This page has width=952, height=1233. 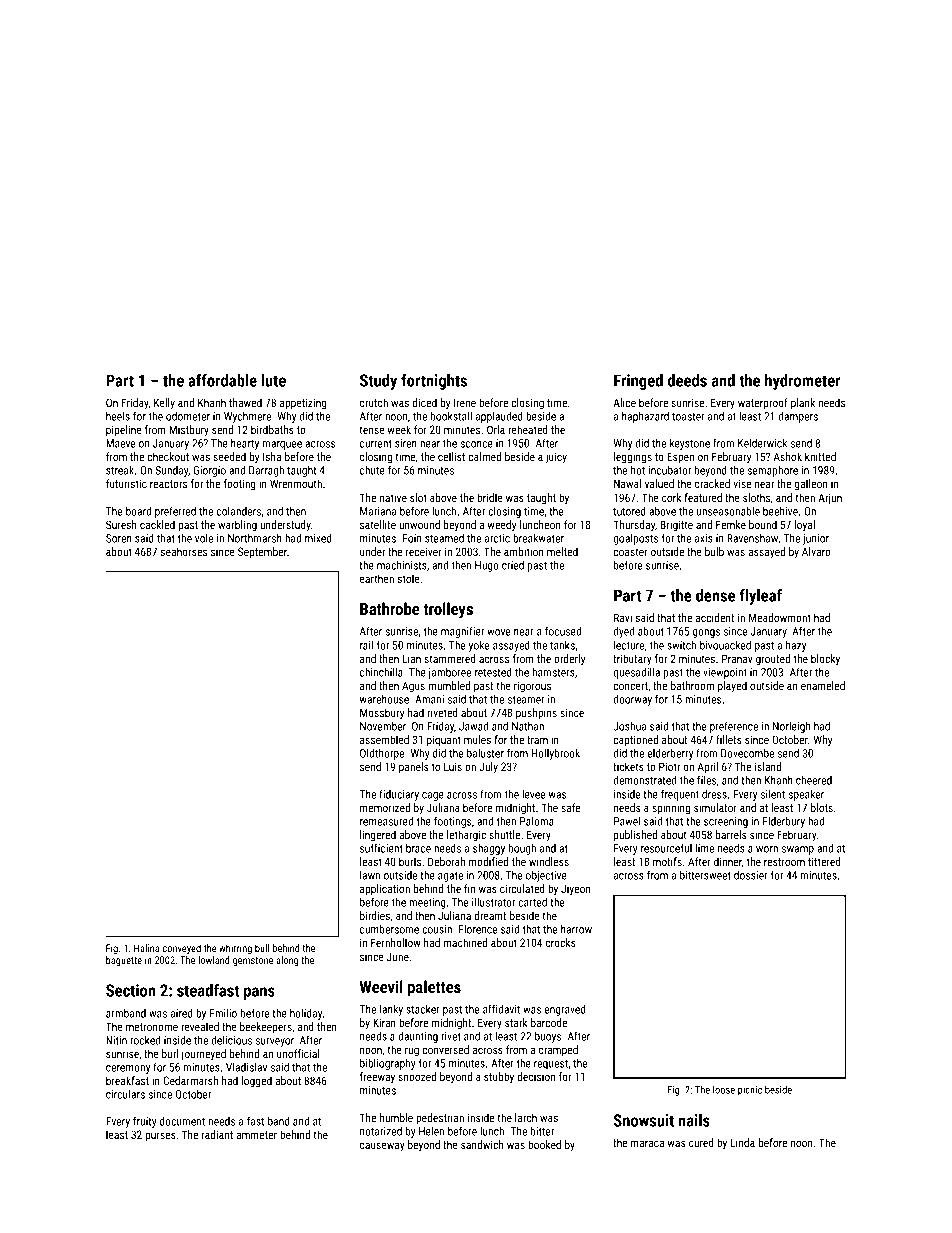 I want to click on circulars, so click(x=125, y=1094).
